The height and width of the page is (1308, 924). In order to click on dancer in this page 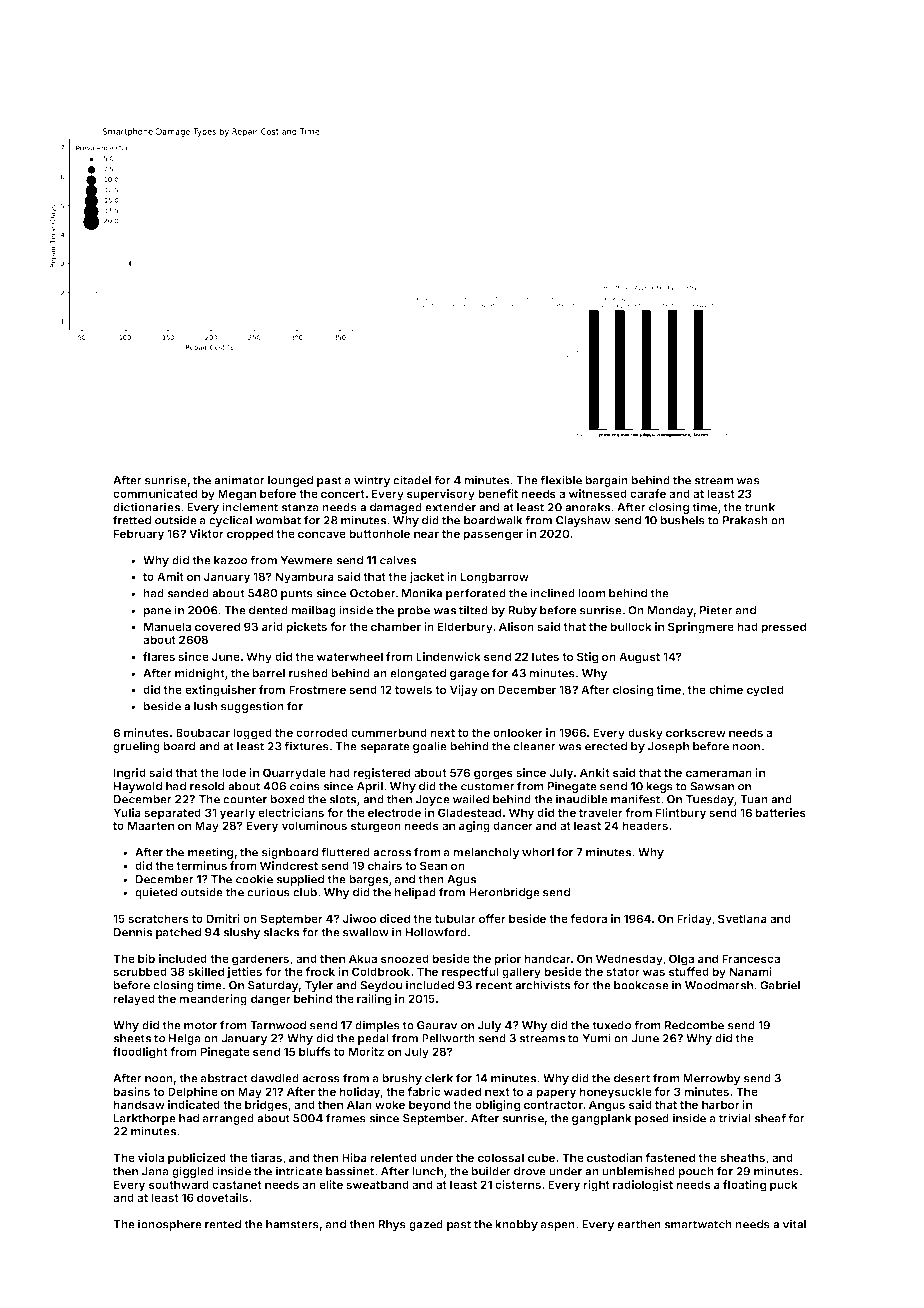, I will do `click(513, 825)`.
